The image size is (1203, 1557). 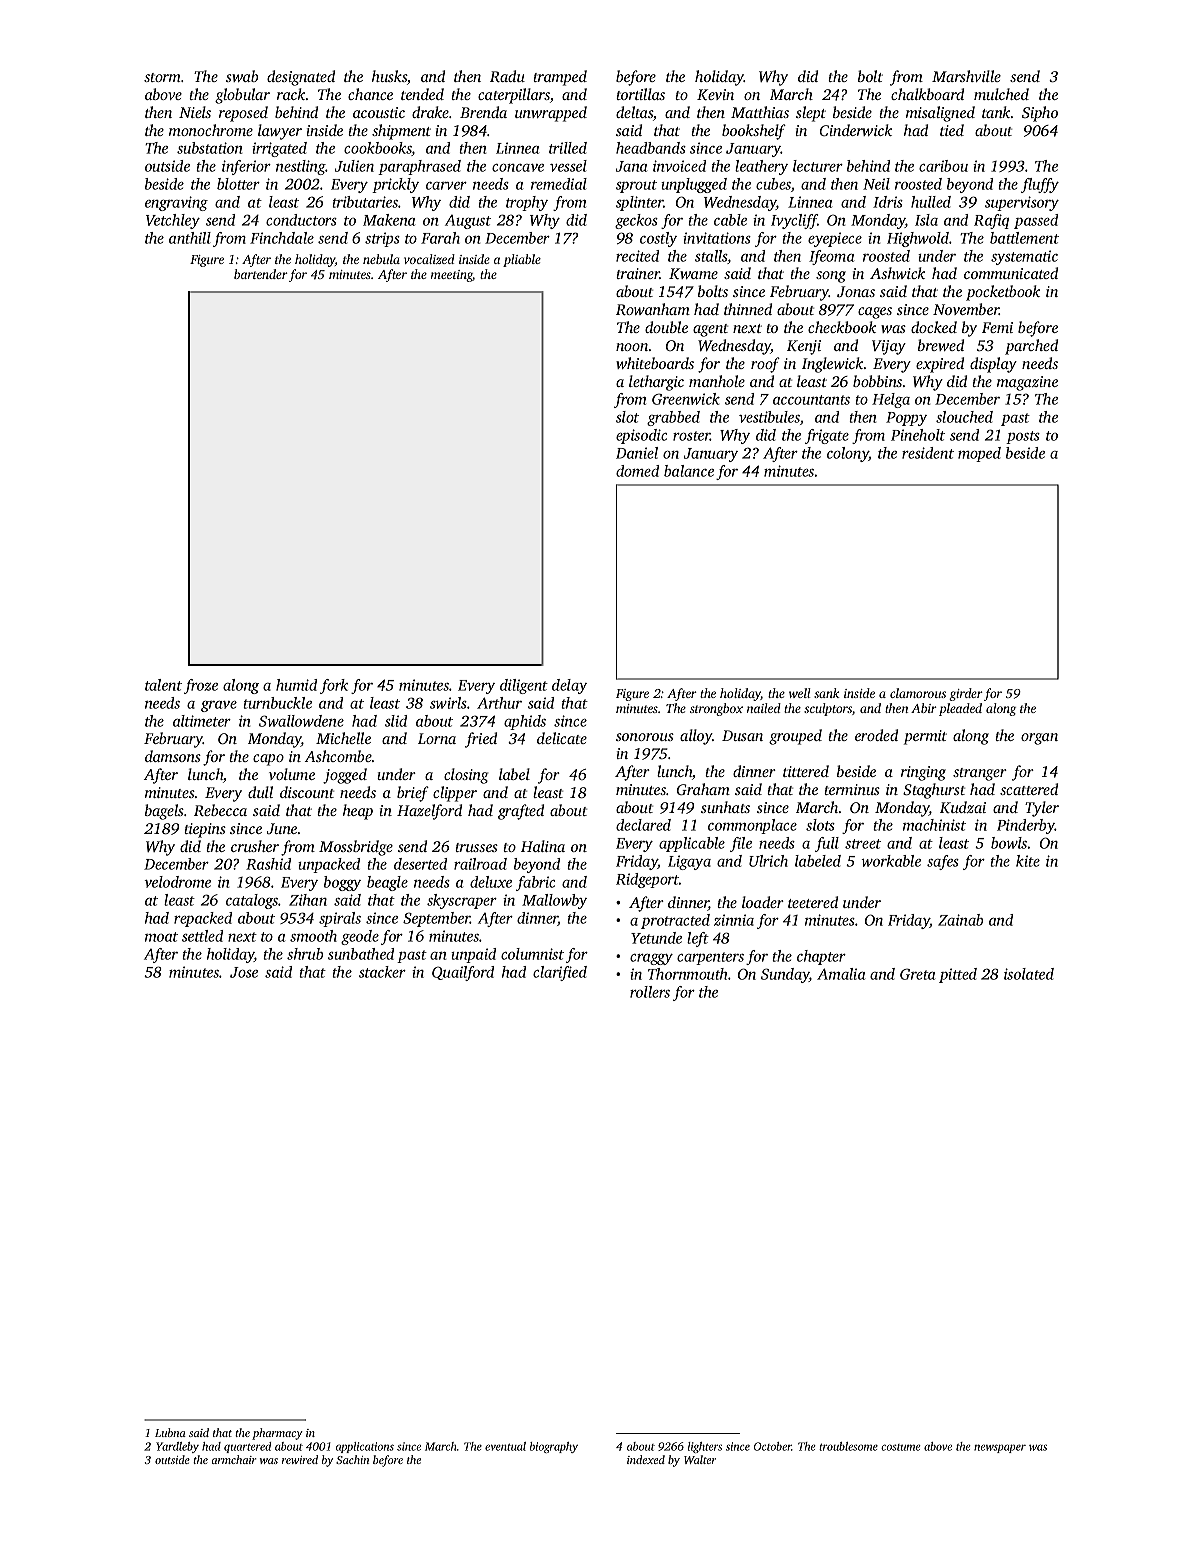 What do you see at coordinates (518, 168) in the document?
I see `concave` at bounding box center [518, 168].
